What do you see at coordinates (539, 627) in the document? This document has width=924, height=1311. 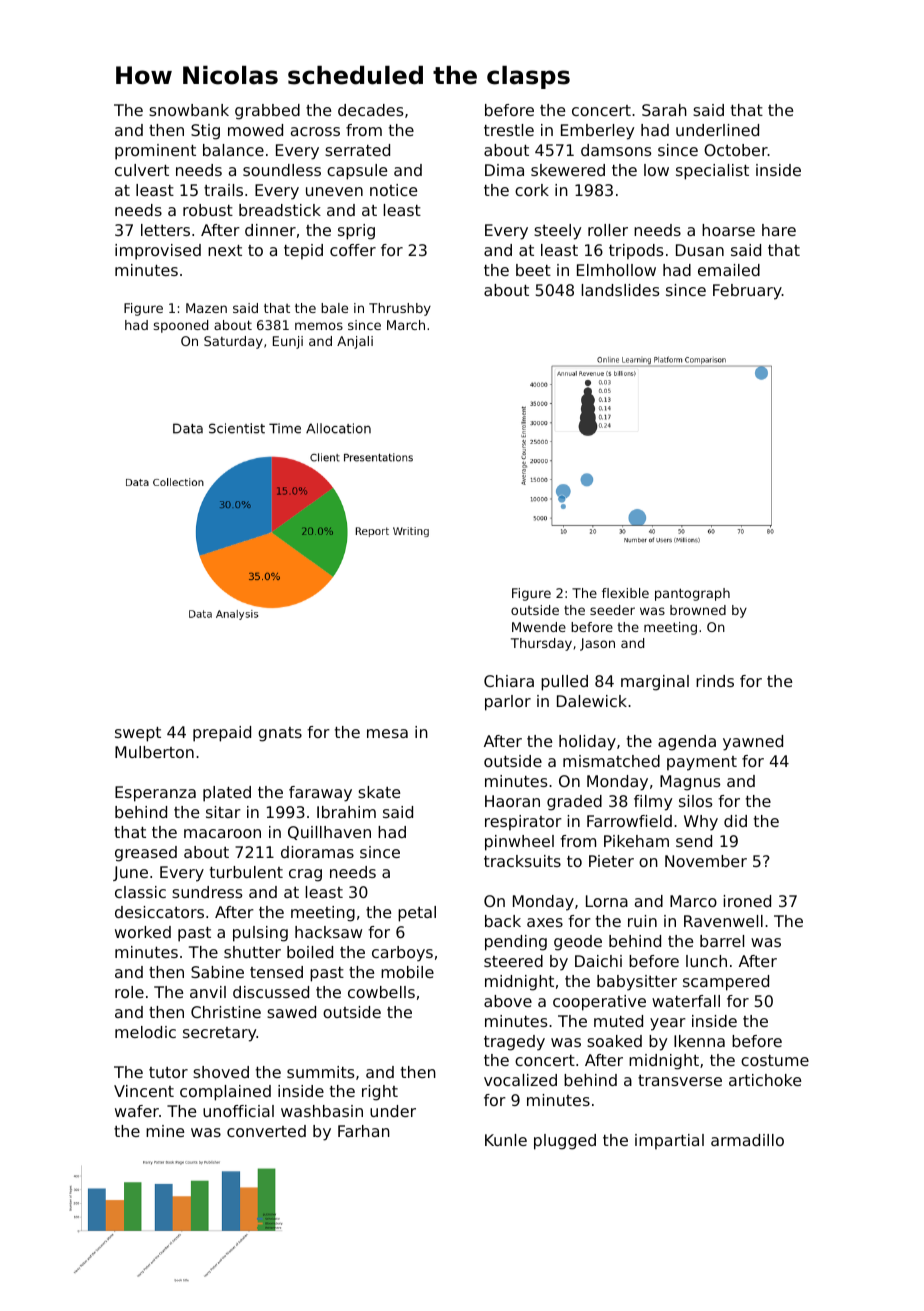 I see `Mwende` at bounding box center [539, 627].
